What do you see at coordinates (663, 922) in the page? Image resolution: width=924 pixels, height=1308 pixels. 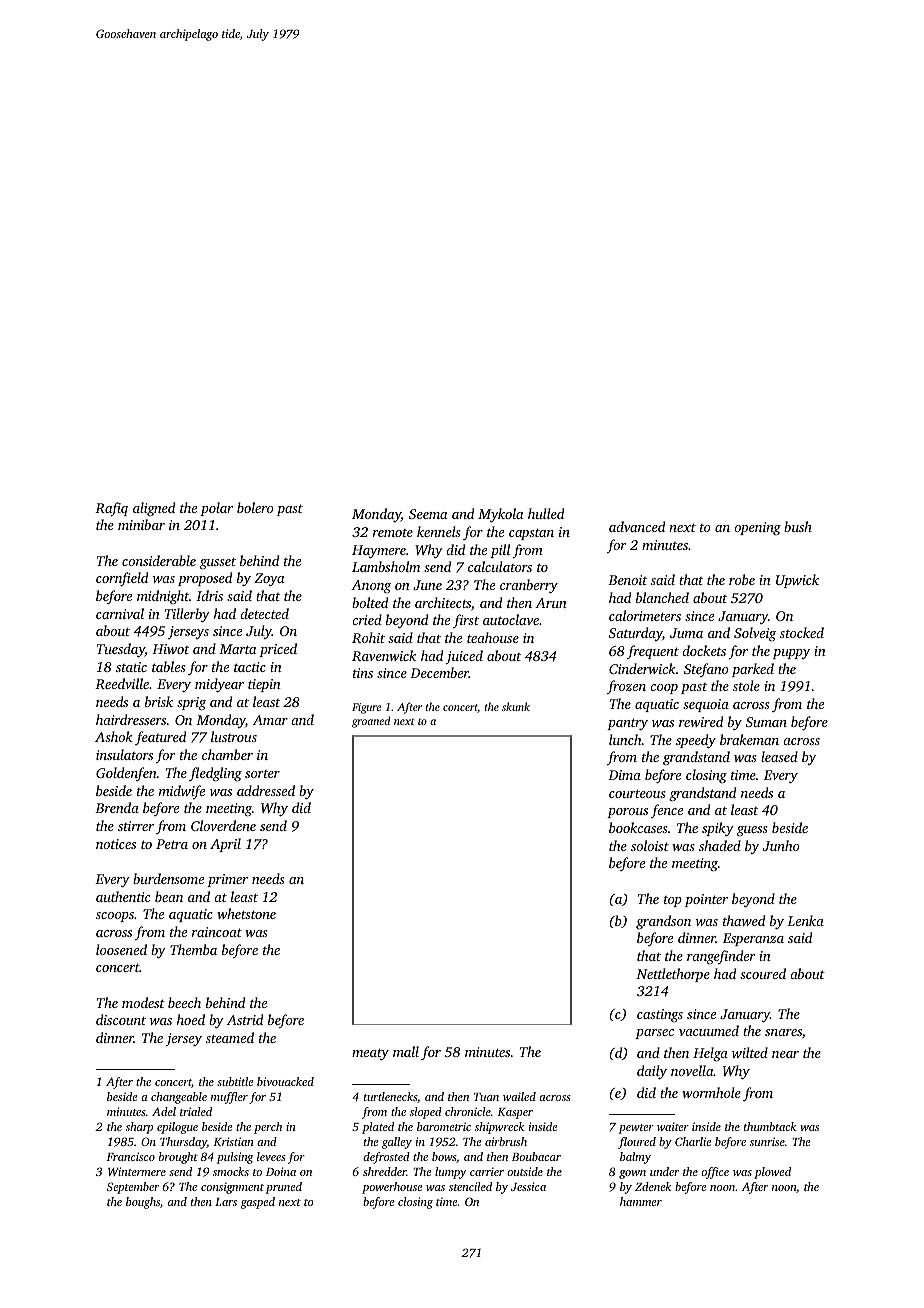 I see `grandson` at bounding box center [663, 922].
